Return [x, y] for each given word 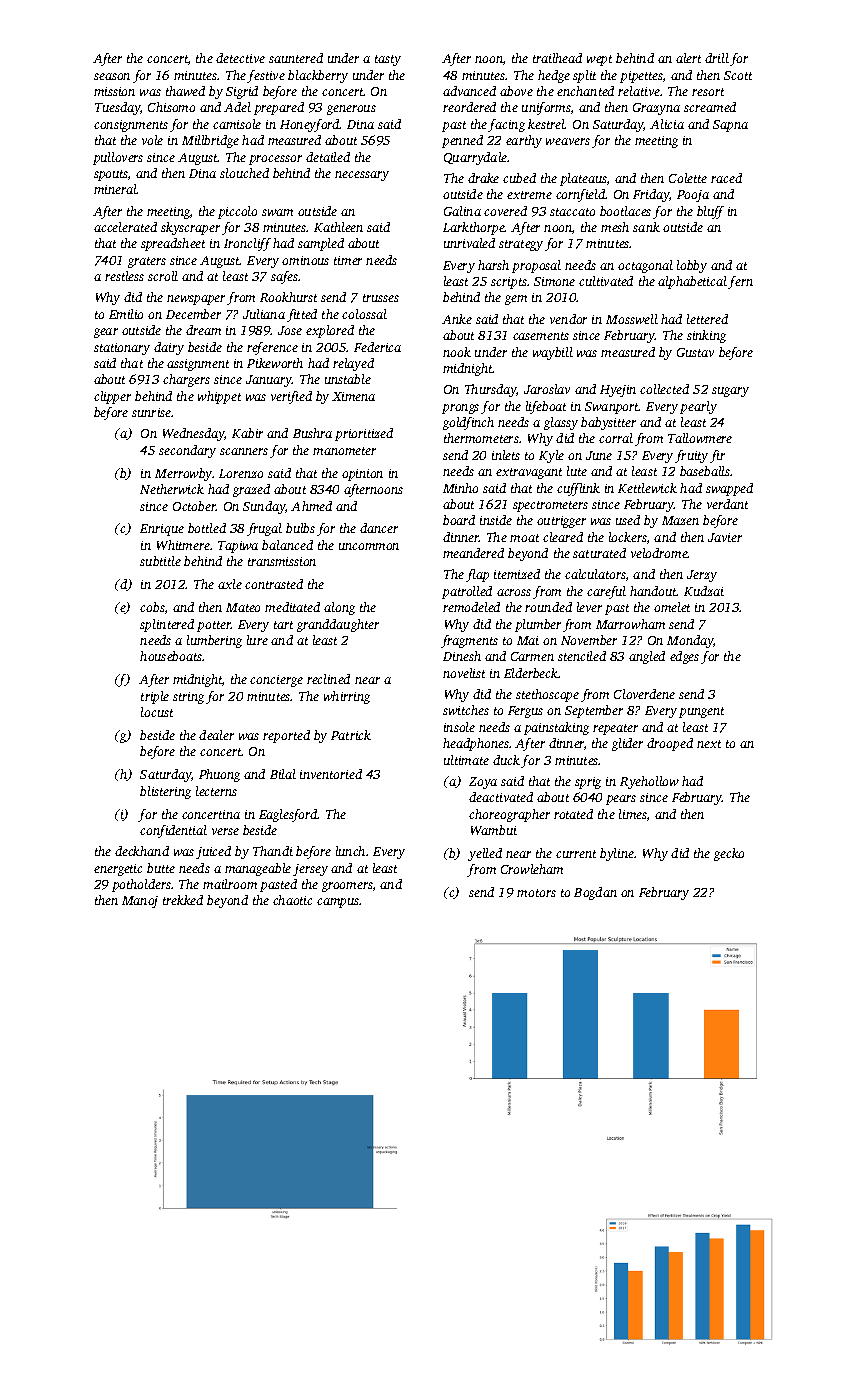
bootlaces [625, 211]
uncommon [369, 546]
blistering [165, 792]
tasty [388, 60]
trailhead [557, 58]
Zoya [483, 783]
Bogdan [595, 893]
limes [633, 814]
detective [240, 58]
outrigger [561, 522]
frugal [264, 529]
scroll [163, 276]
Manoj [140, 902]
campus [338, 903]
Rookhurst [288, 297]
